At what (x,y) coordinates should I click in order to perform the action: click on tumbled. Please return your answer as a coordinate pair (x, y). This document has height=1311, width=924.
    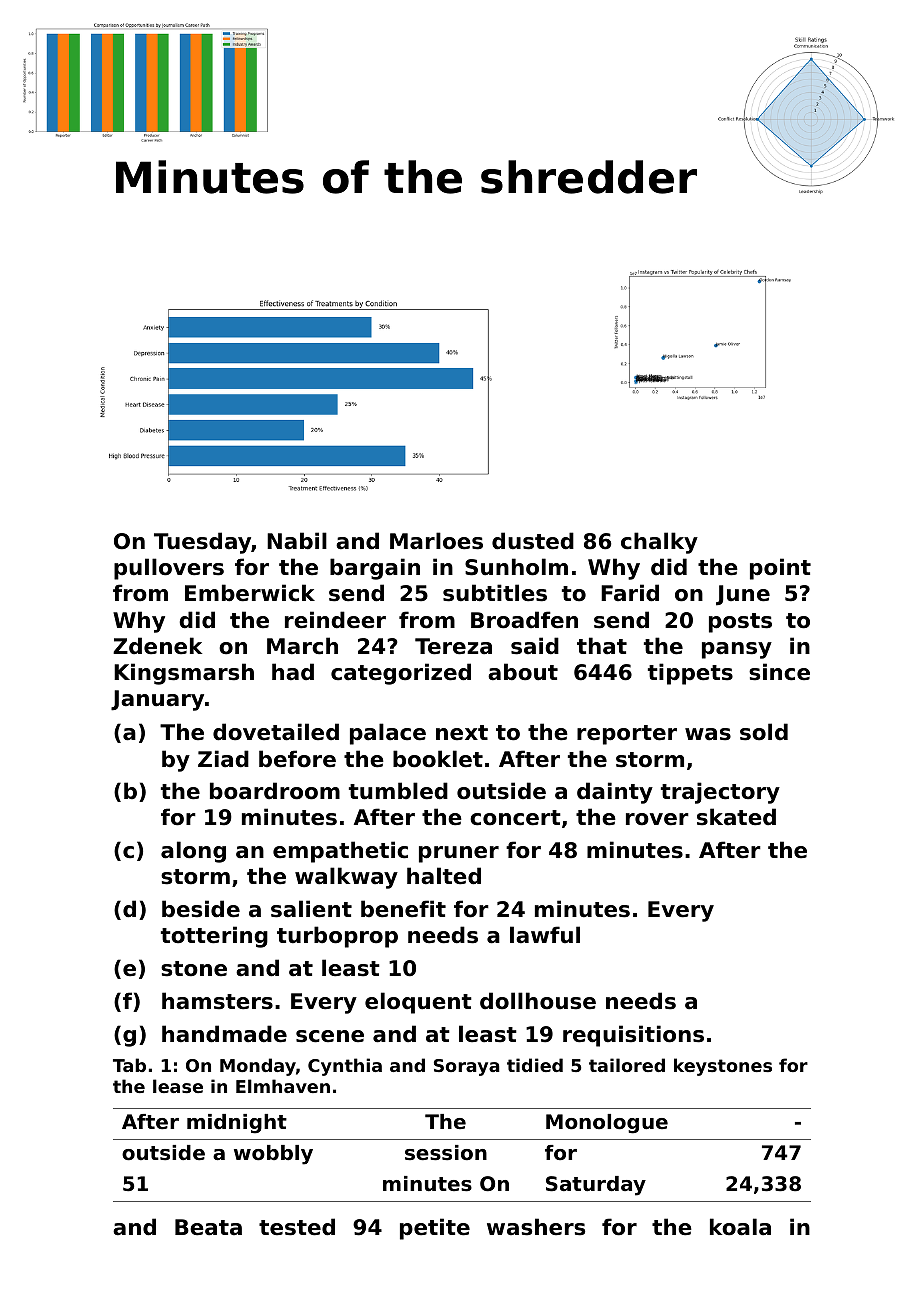
    Looking at the image, I should click on (398, 791).
